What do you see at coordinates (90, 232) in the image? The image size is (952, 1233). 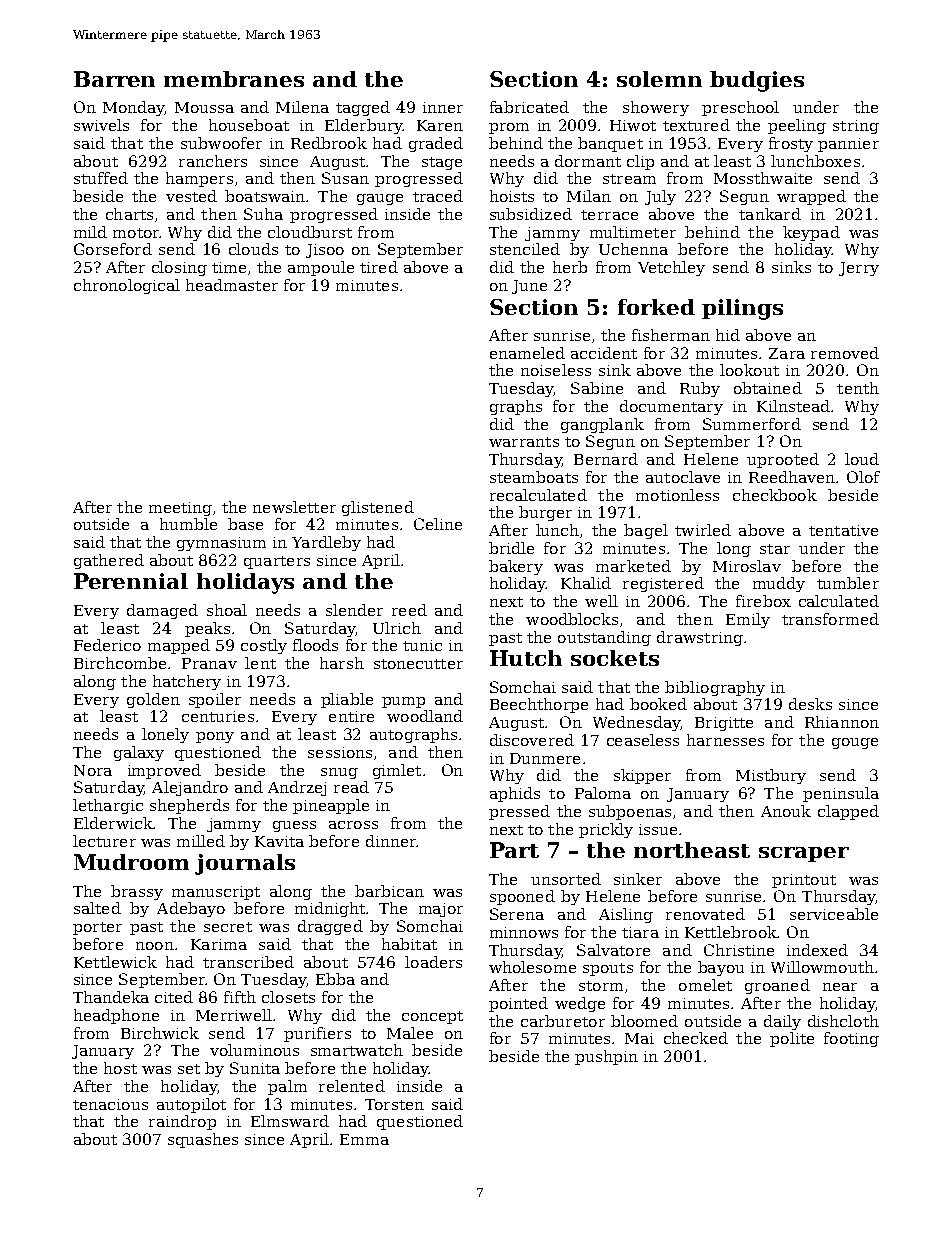 I see `mild` at bounding box center [90, 232].
